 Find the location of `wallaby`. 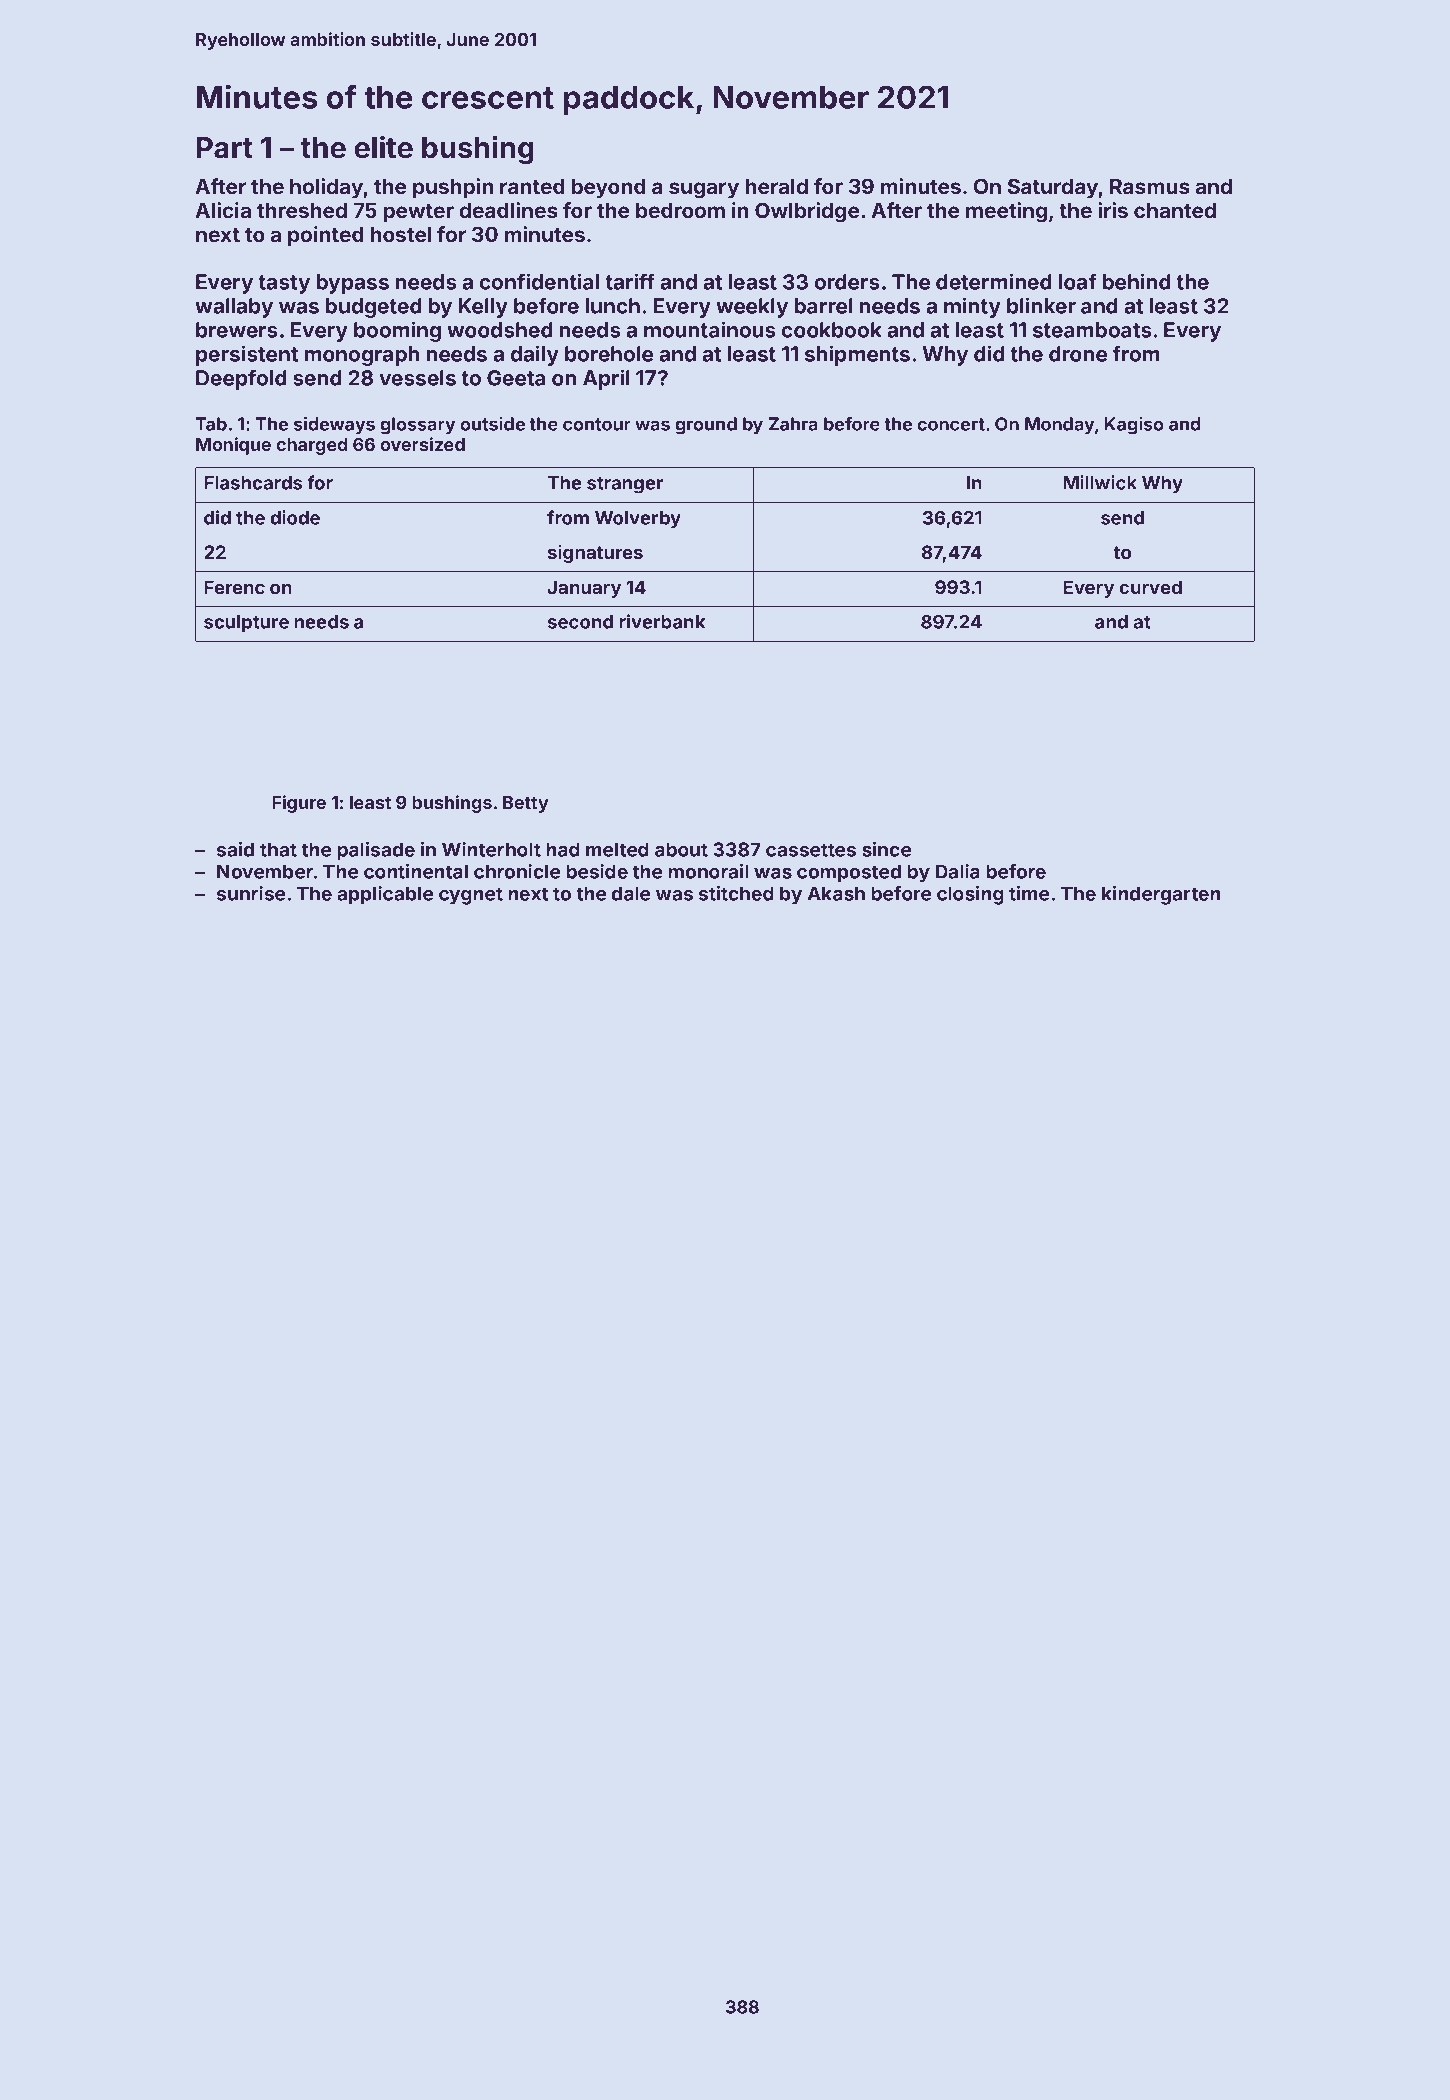

wallaby is located at coordinates (234, 308).
